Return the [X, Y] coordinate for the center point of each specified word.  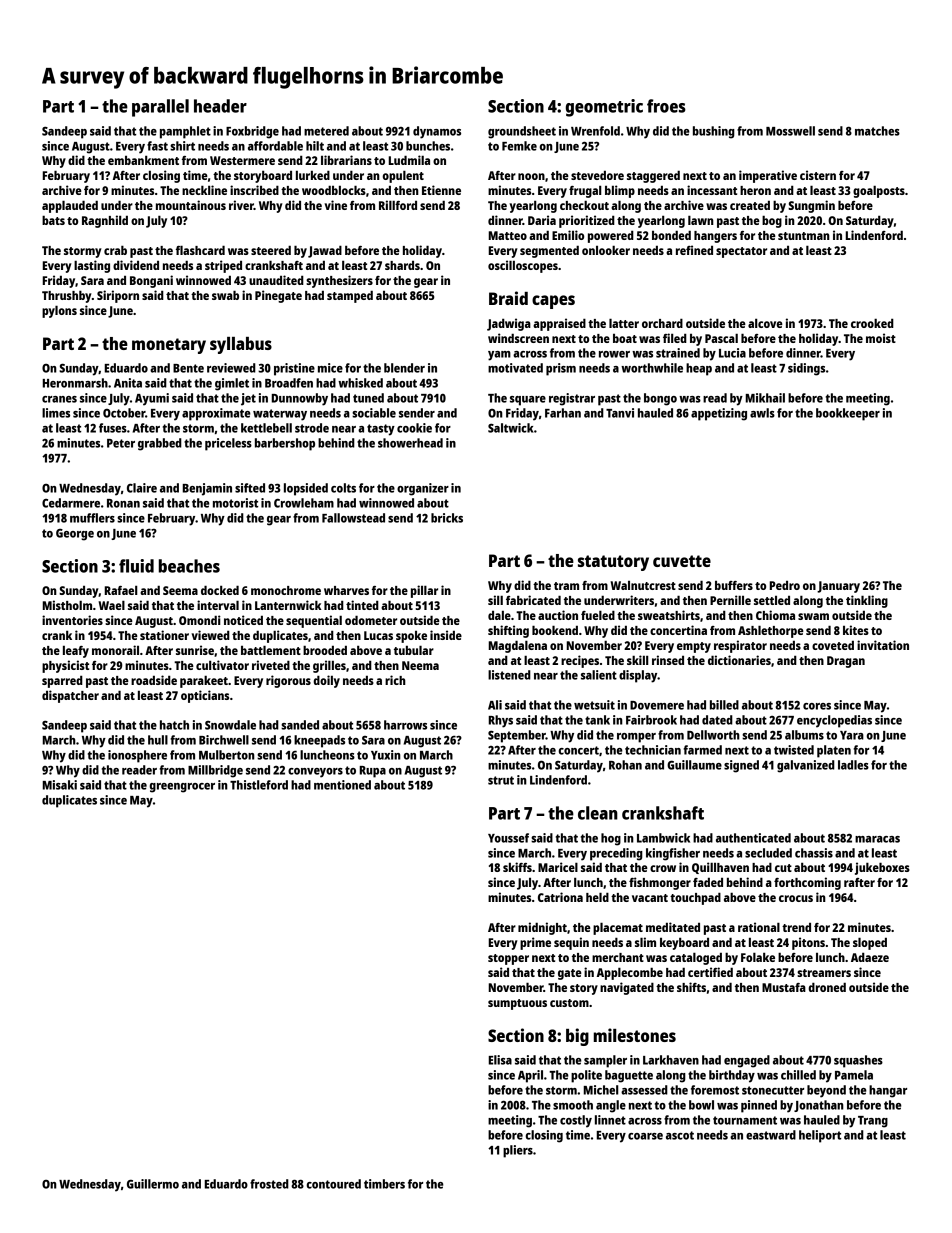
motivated [515, 368]
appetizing [719, 414]
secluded [768, 853]
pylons [59, 311]
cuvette [682, 561]
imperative [768, 176]
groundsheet [522, 132]
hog [611, 839]
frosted [269, 1184]
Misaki [60, 785]
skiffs [517, 867]
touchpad [695, 898]
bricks [447, 518]
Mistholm [67, 605]
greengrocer [182, 788]
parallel [160, 108]
